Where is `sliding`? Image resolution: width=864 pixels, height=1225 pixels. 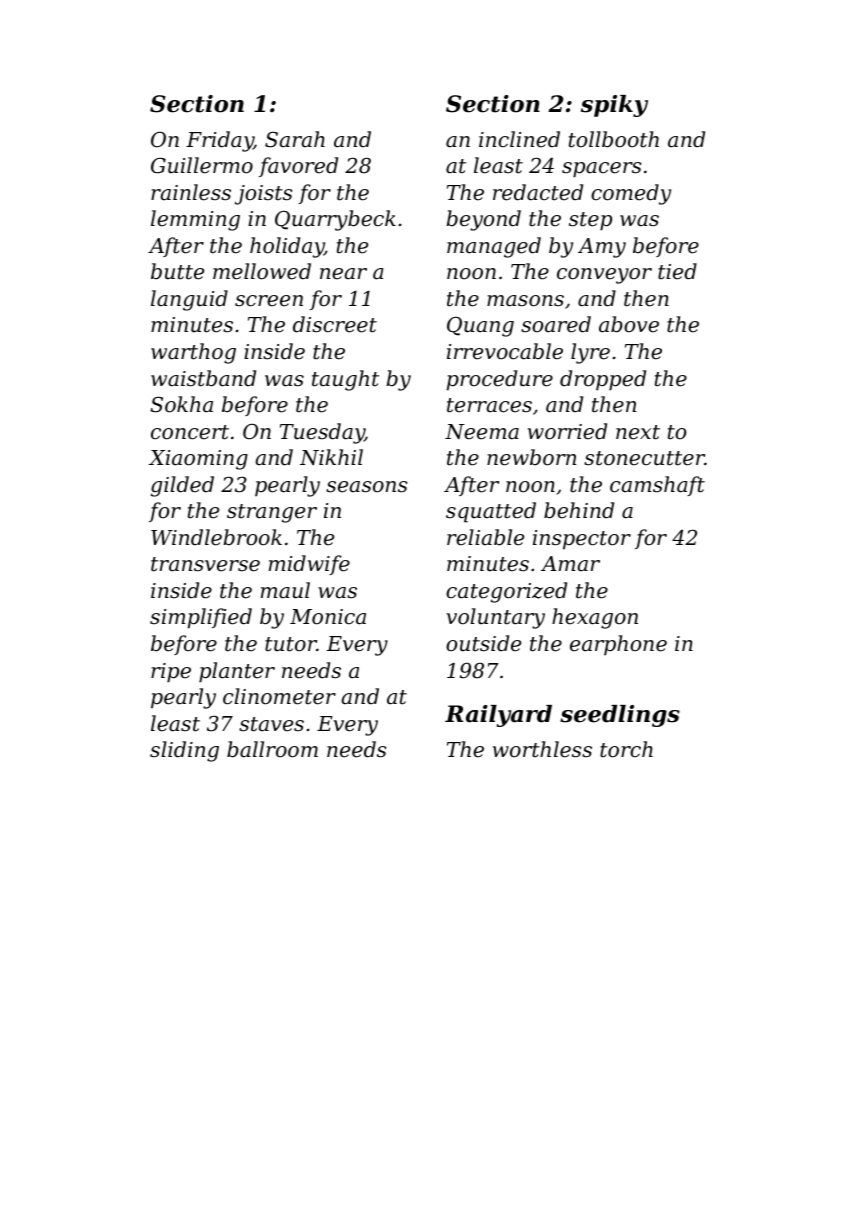 sliding is located at coordinates (184, 751).
